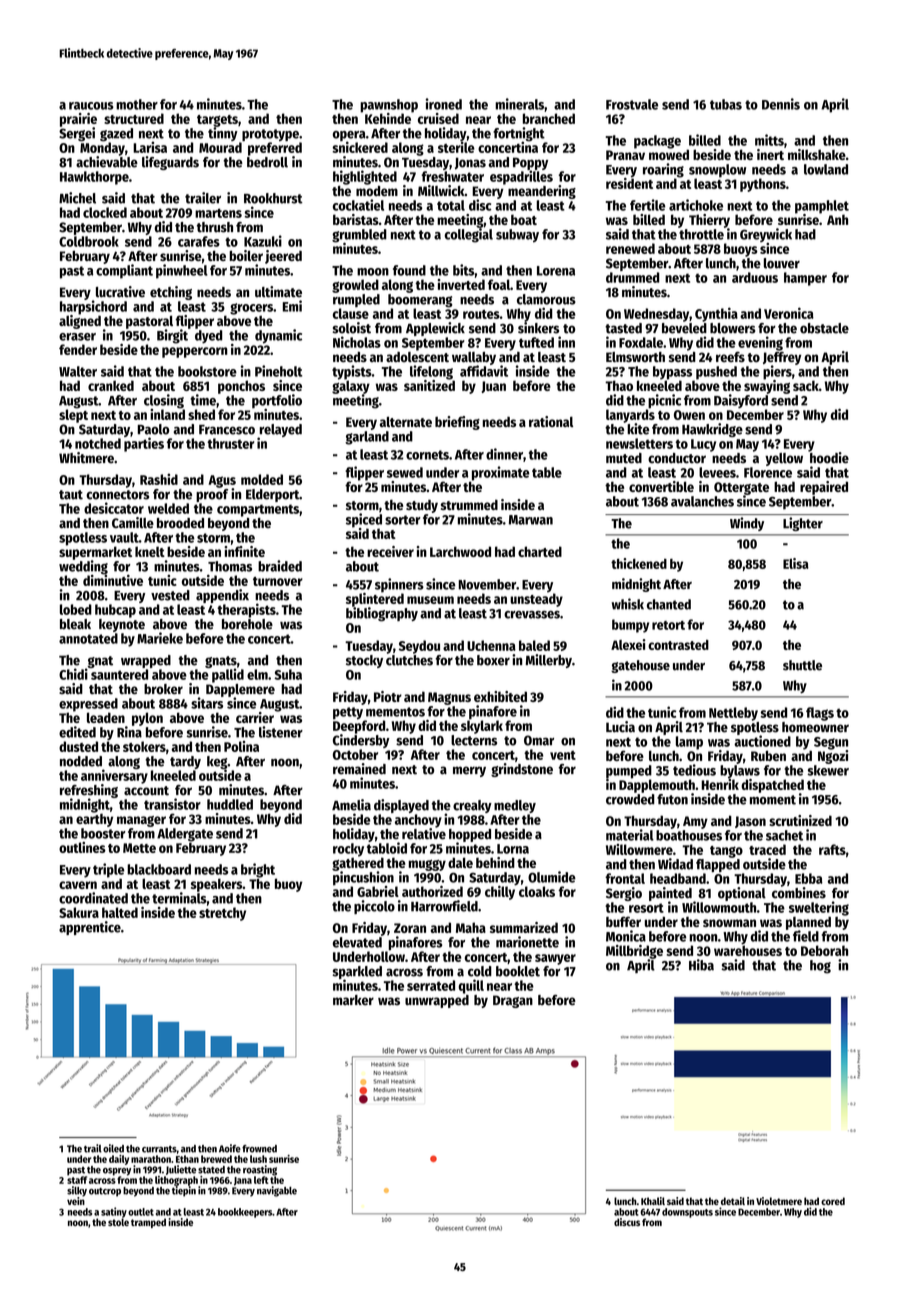 The height and width of the screenshot is (1316, 908). I want to click on rafts, so click(832, 849).
